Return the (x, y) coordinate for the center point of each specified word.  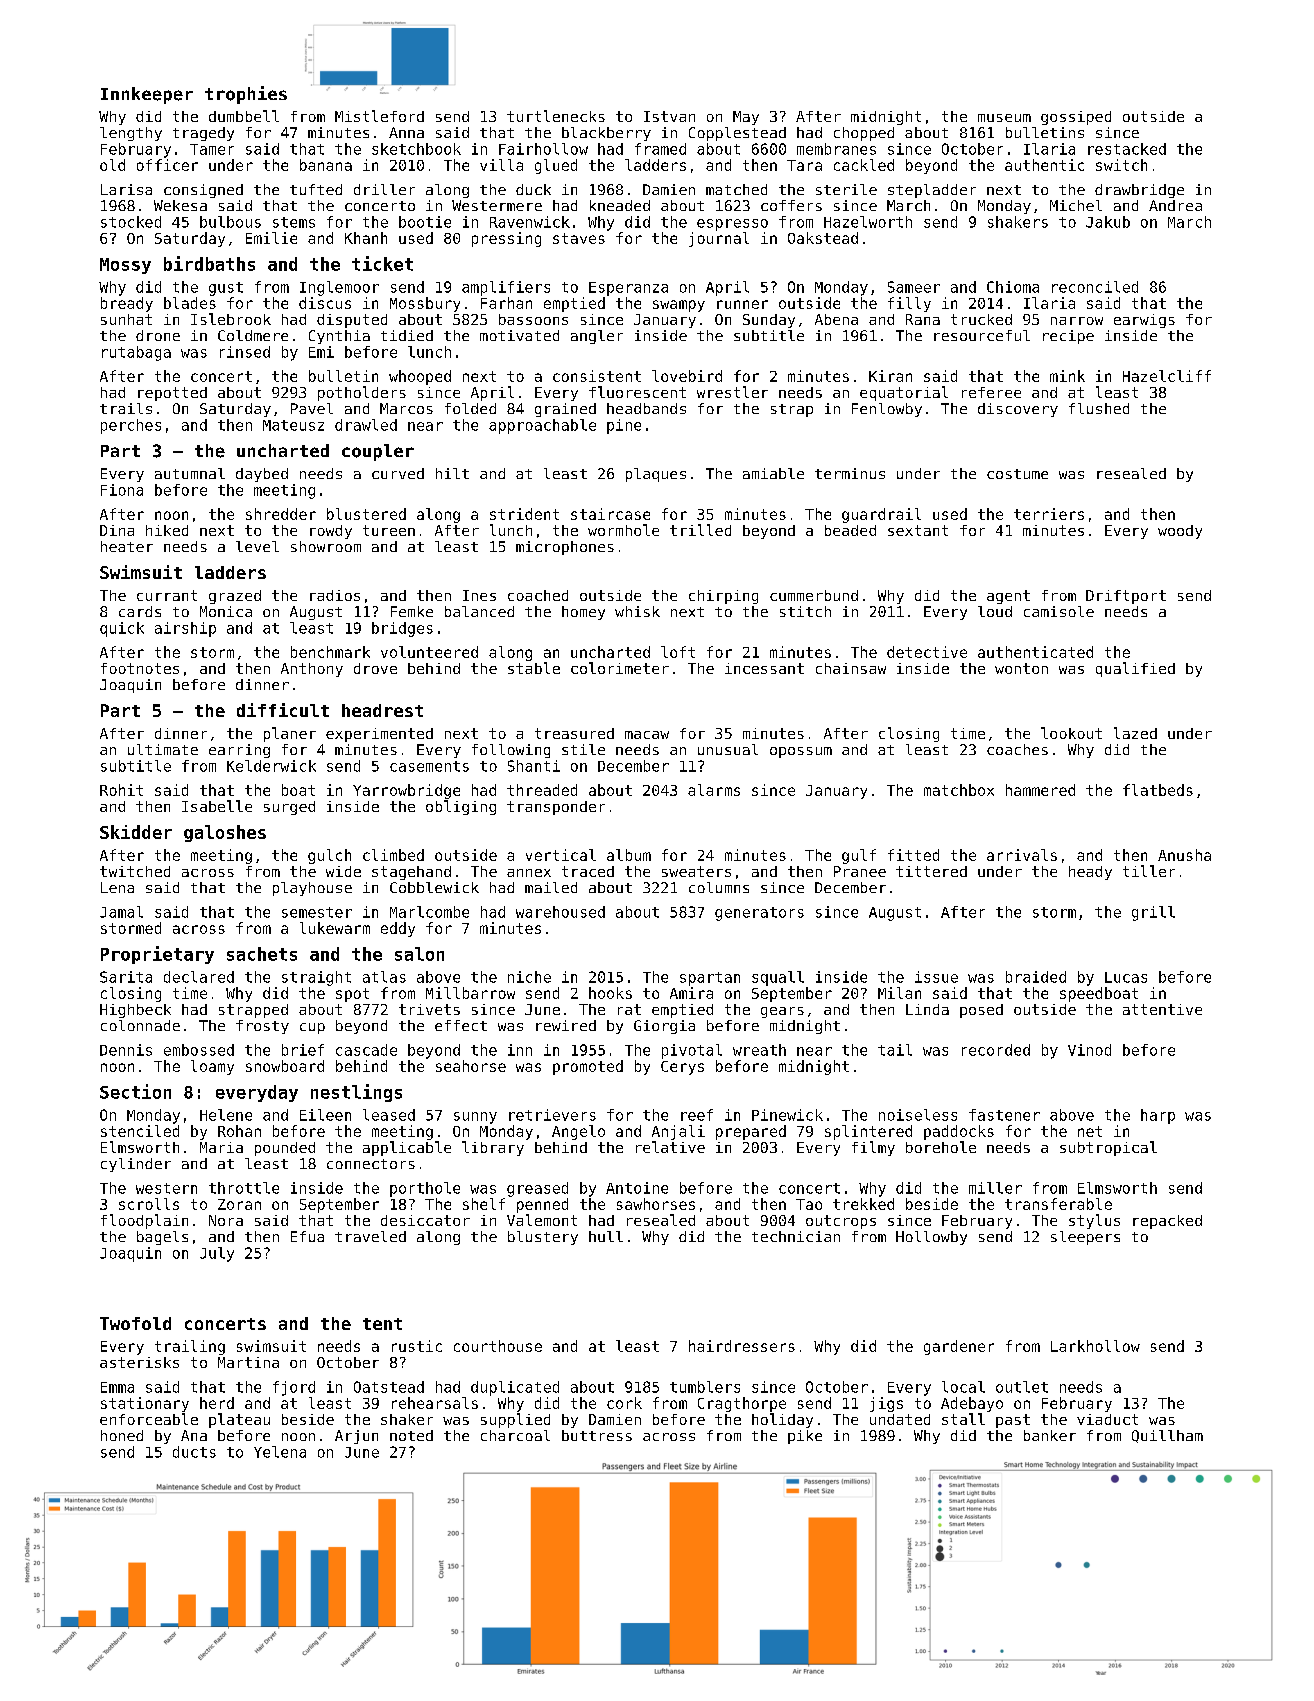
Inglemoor (339, 288)
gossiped (1076, 118)
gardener (959, 1347)
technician (796, 1236)
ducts (194, 1452)
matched (736, 189)
